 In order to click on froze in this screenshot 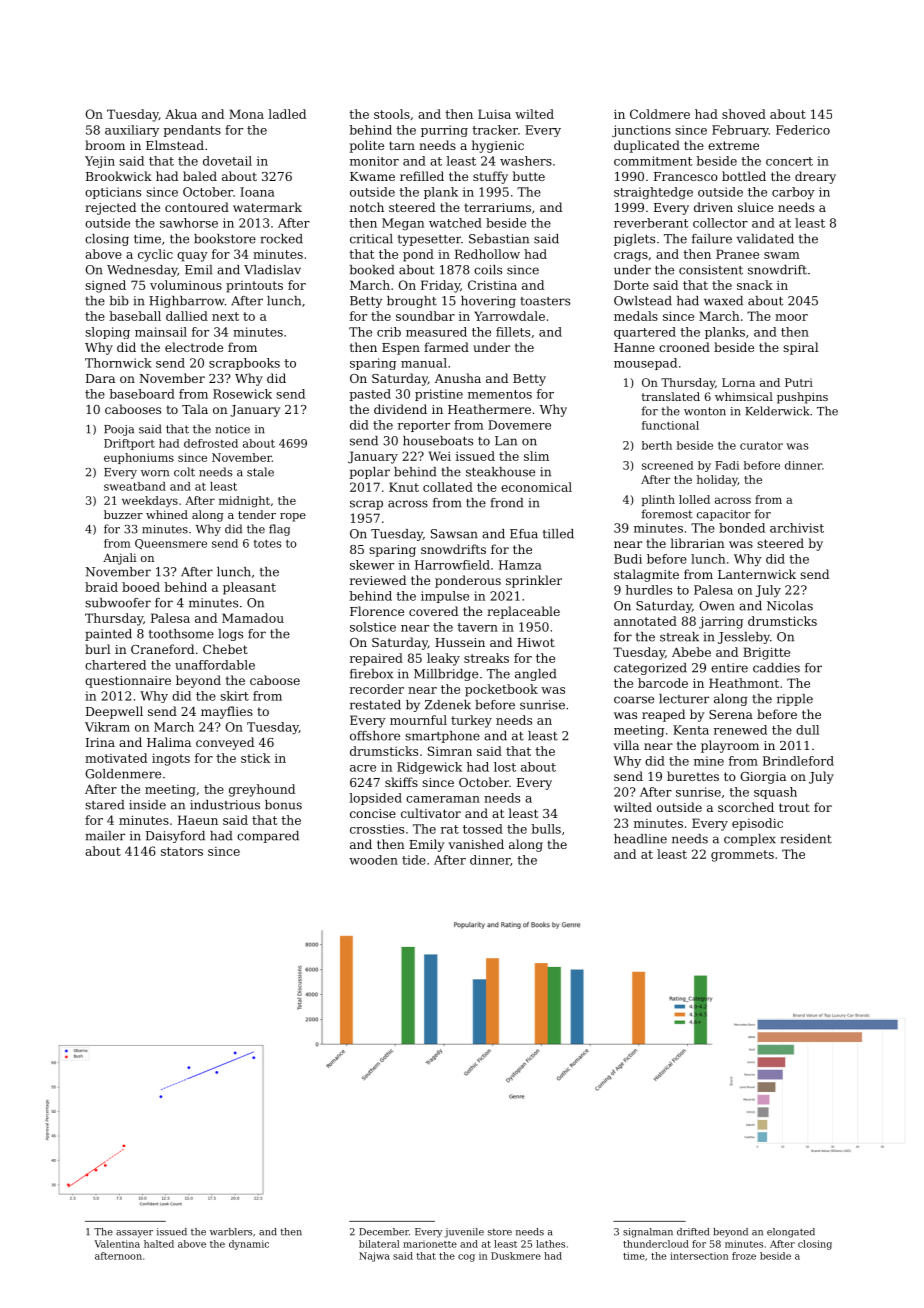, I will do `click(744, 1256)`.
